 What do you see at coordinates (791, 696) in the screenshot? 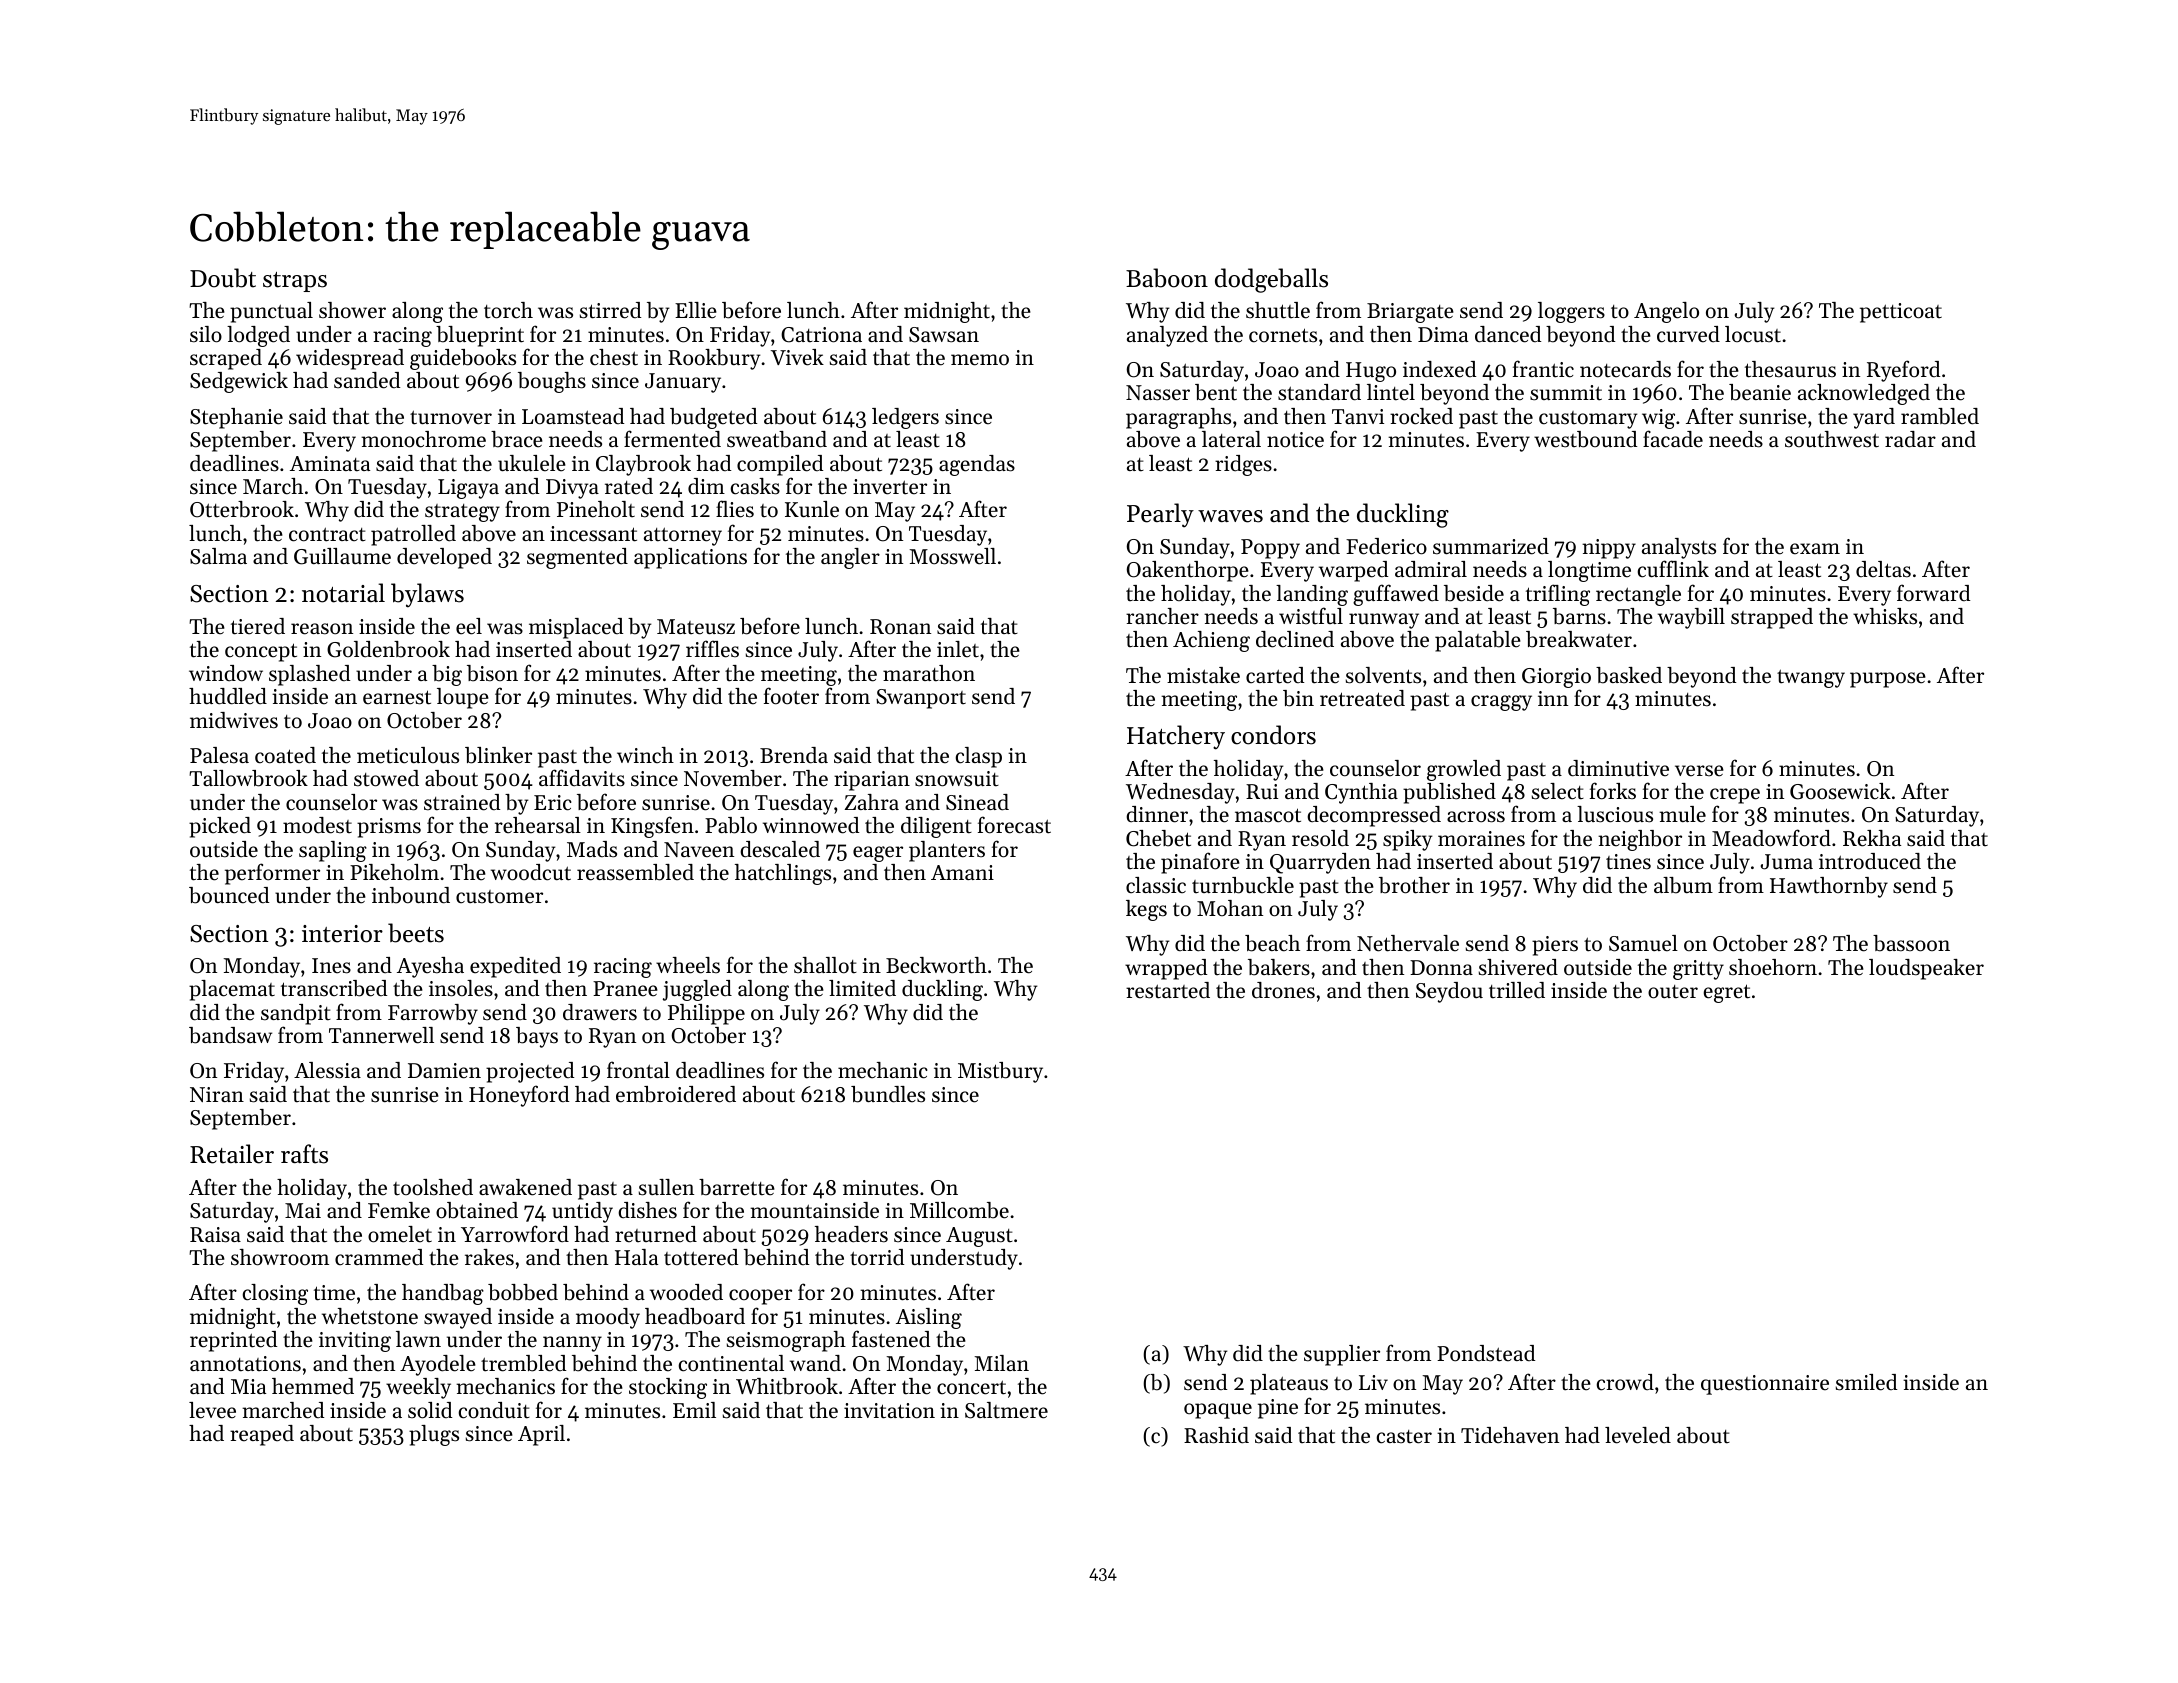
I see `footer` at bounding box center [791, 696].
